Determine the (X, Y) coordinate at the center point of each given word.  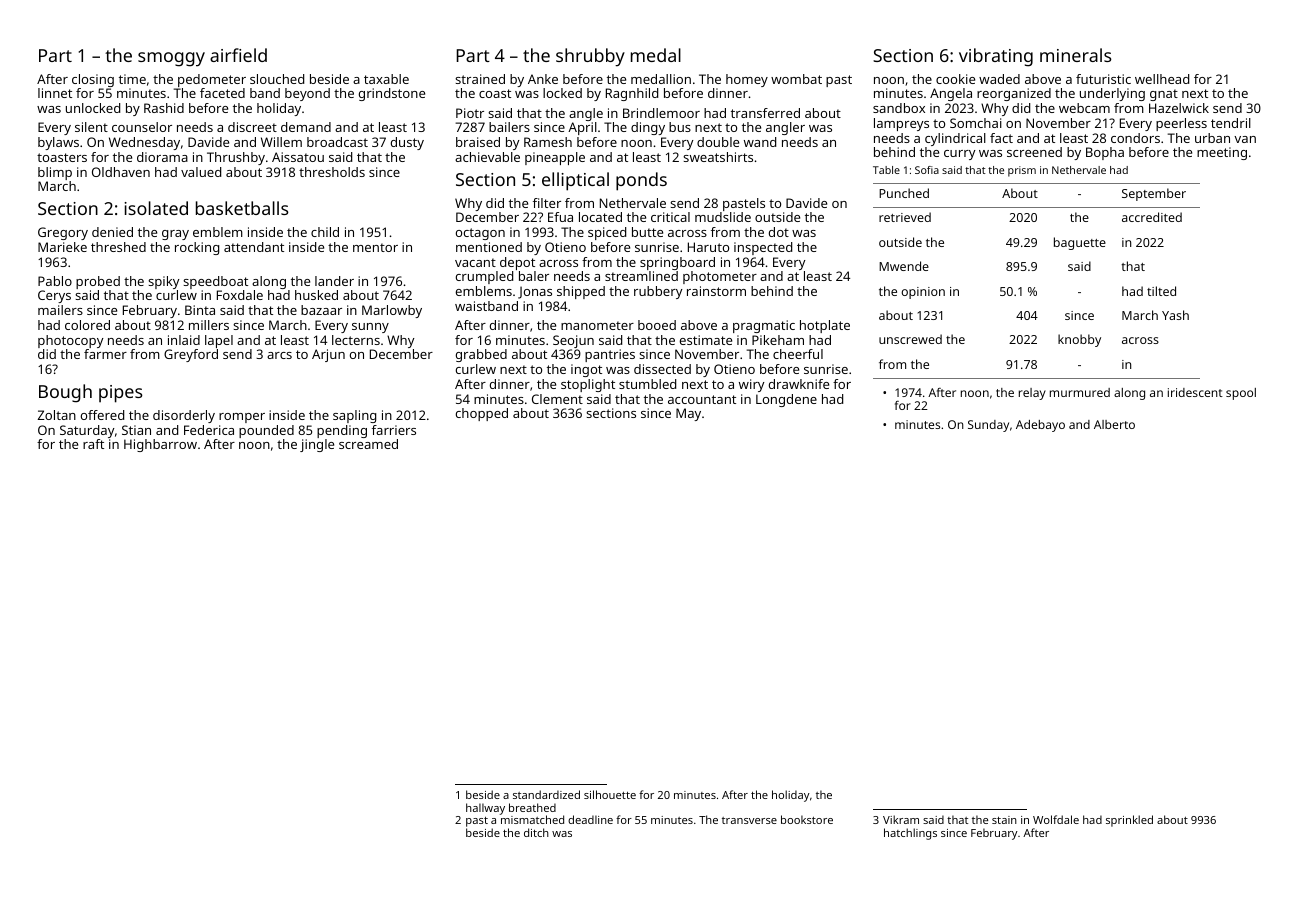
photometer (720, 277)
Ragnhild (632, 94)
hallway (485, 809)
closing (93, 80)
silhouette (610, 794)
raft (93, 444)
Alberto (1114, 424)
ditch (536, 832)
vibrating (996, 57)
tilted (1161, 291)
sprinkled (1129, 821)
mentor (375, 247)
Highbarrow (160, 445)
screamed (368, 444)
